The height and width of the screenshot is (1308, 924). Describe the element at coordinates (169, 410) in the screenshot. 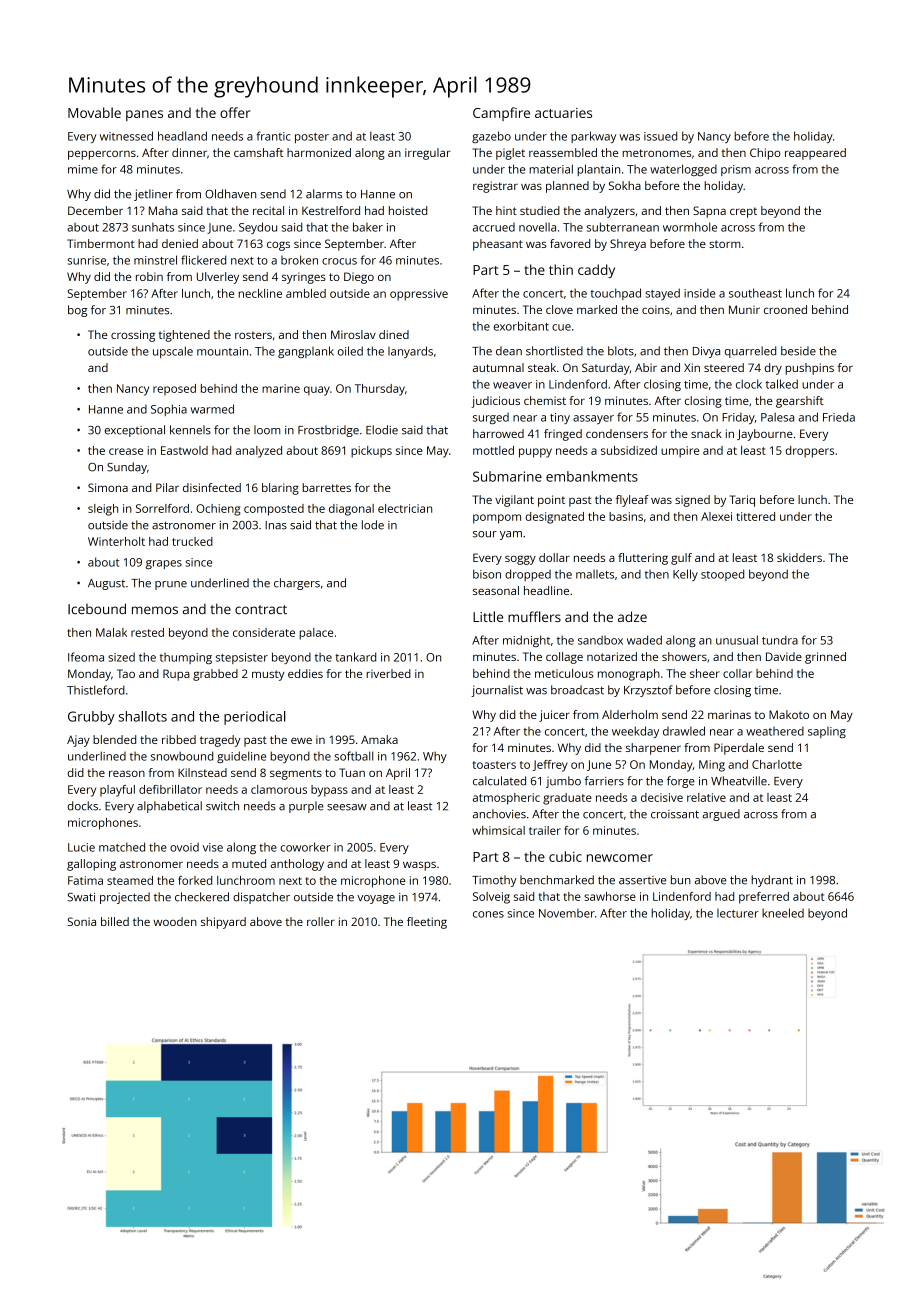

I see `Sophia` at that location.
